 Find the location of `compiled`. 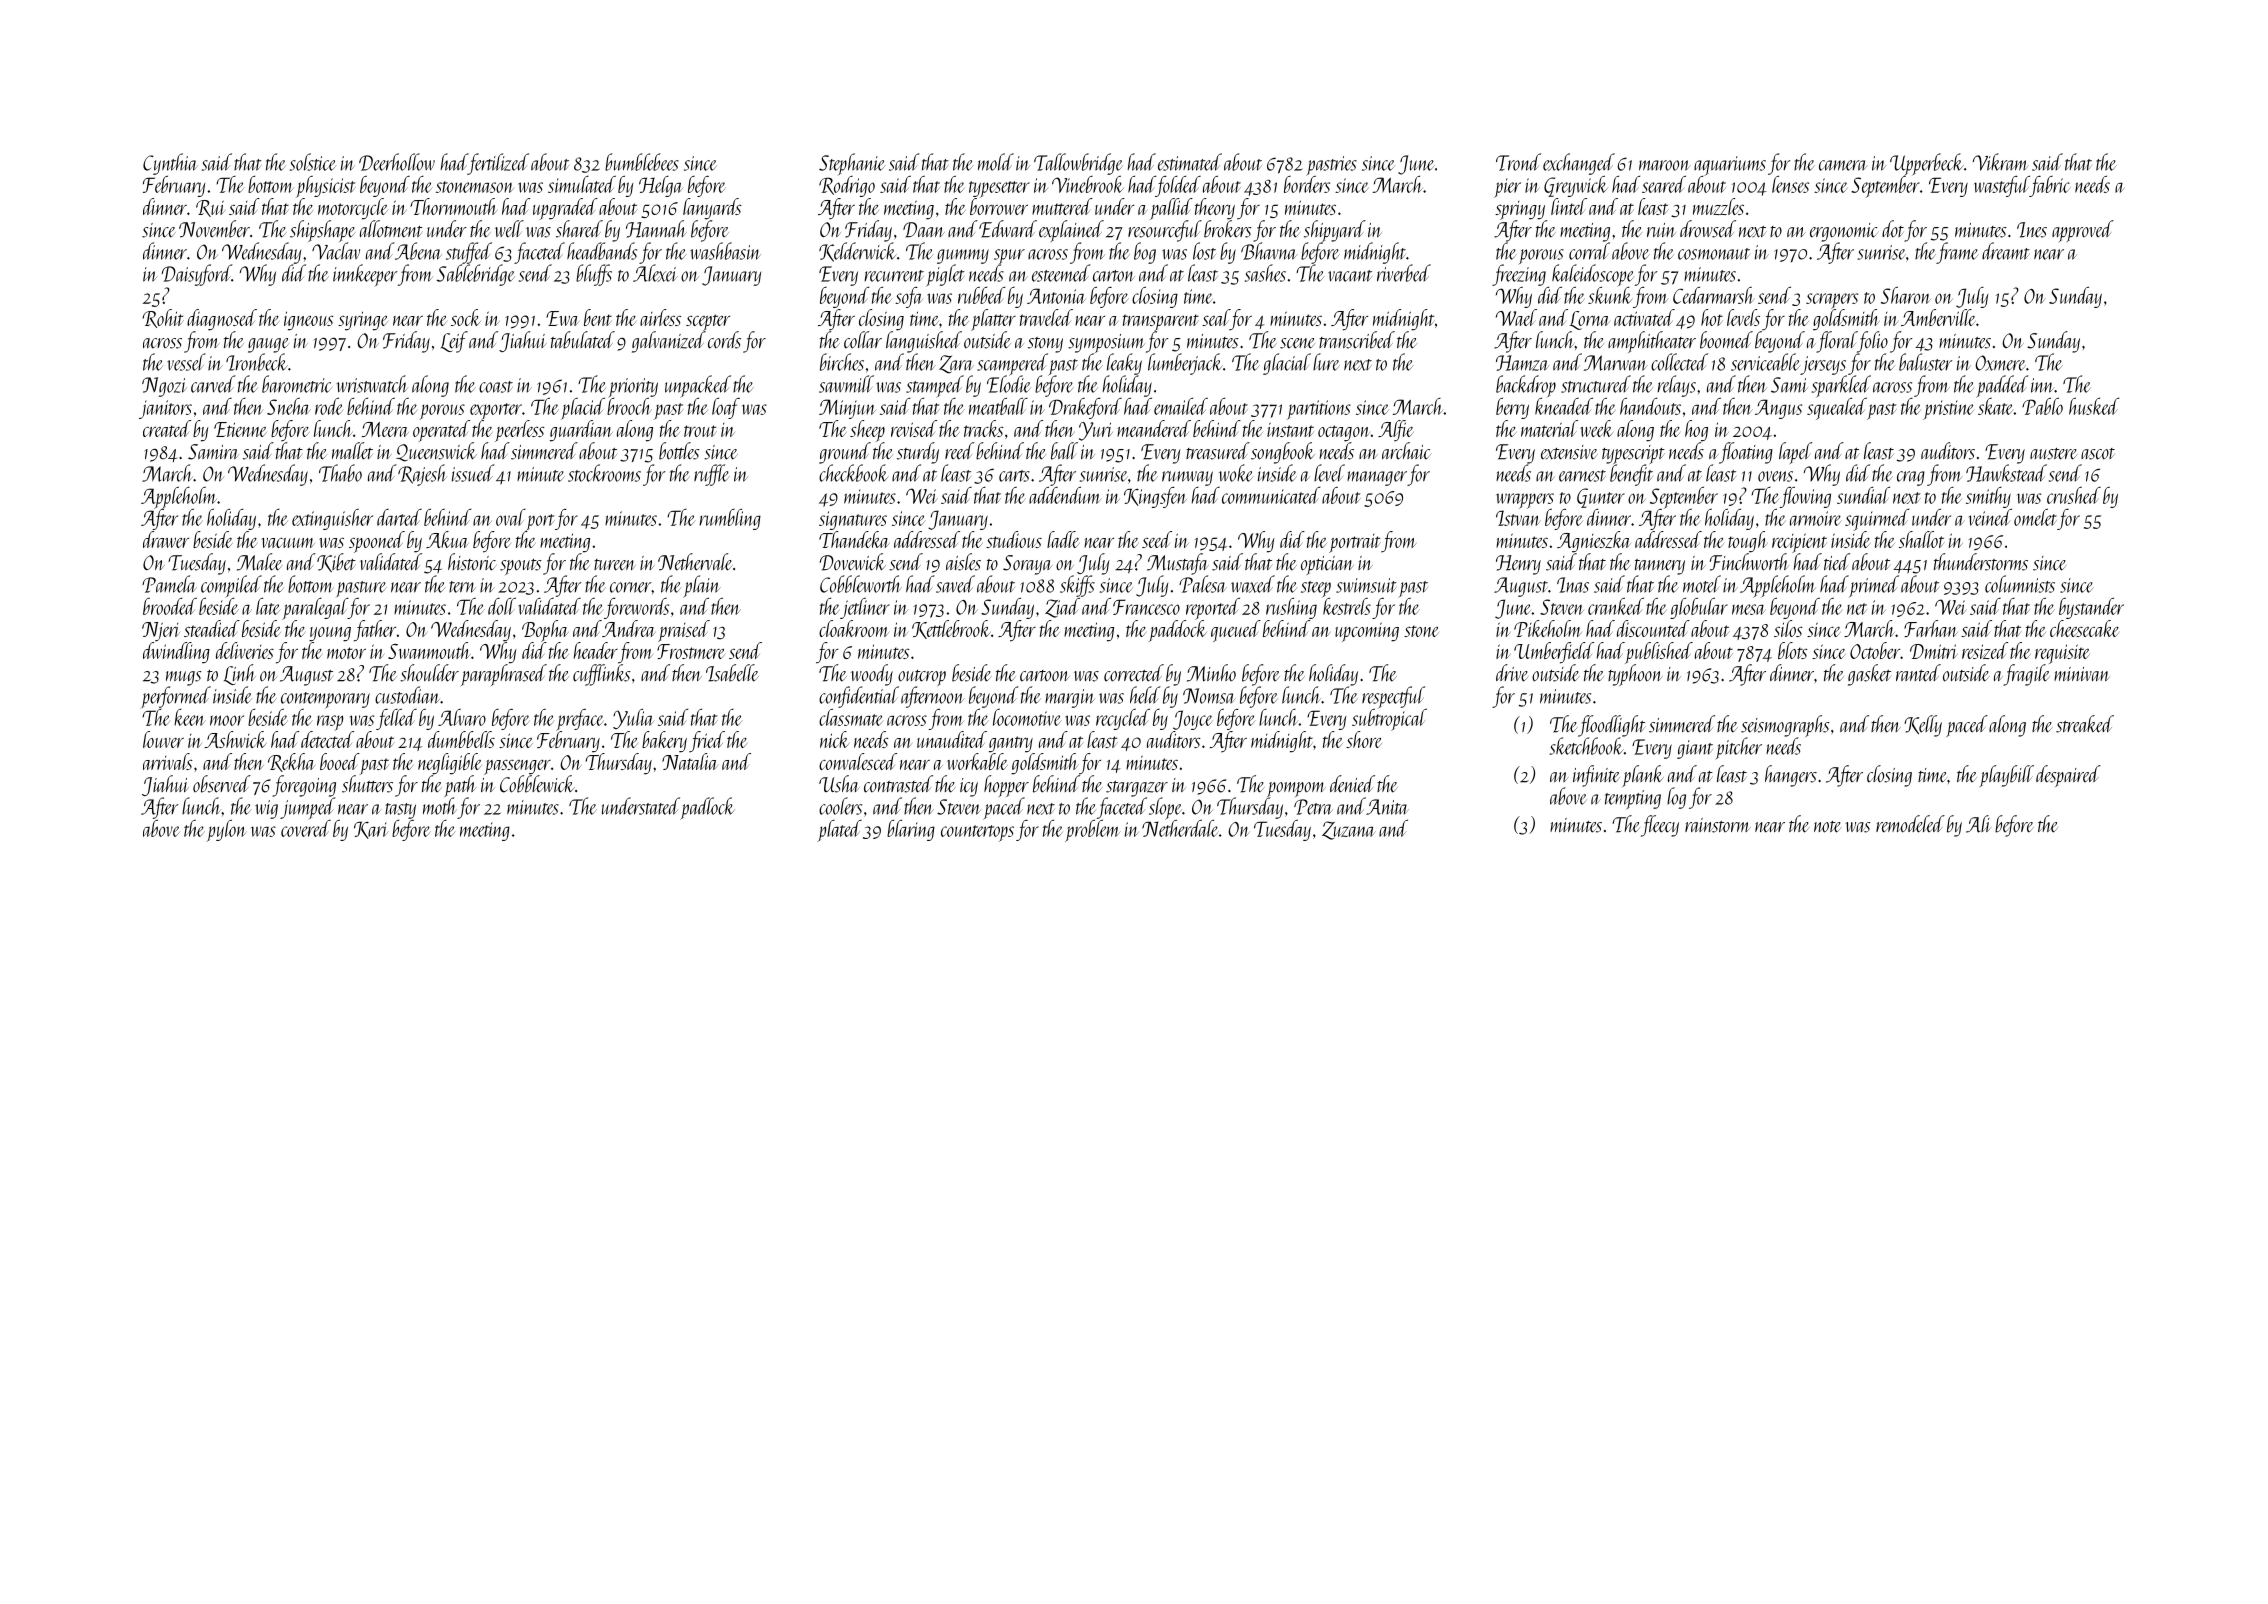

compiled is located at coordinates (231, 586).
